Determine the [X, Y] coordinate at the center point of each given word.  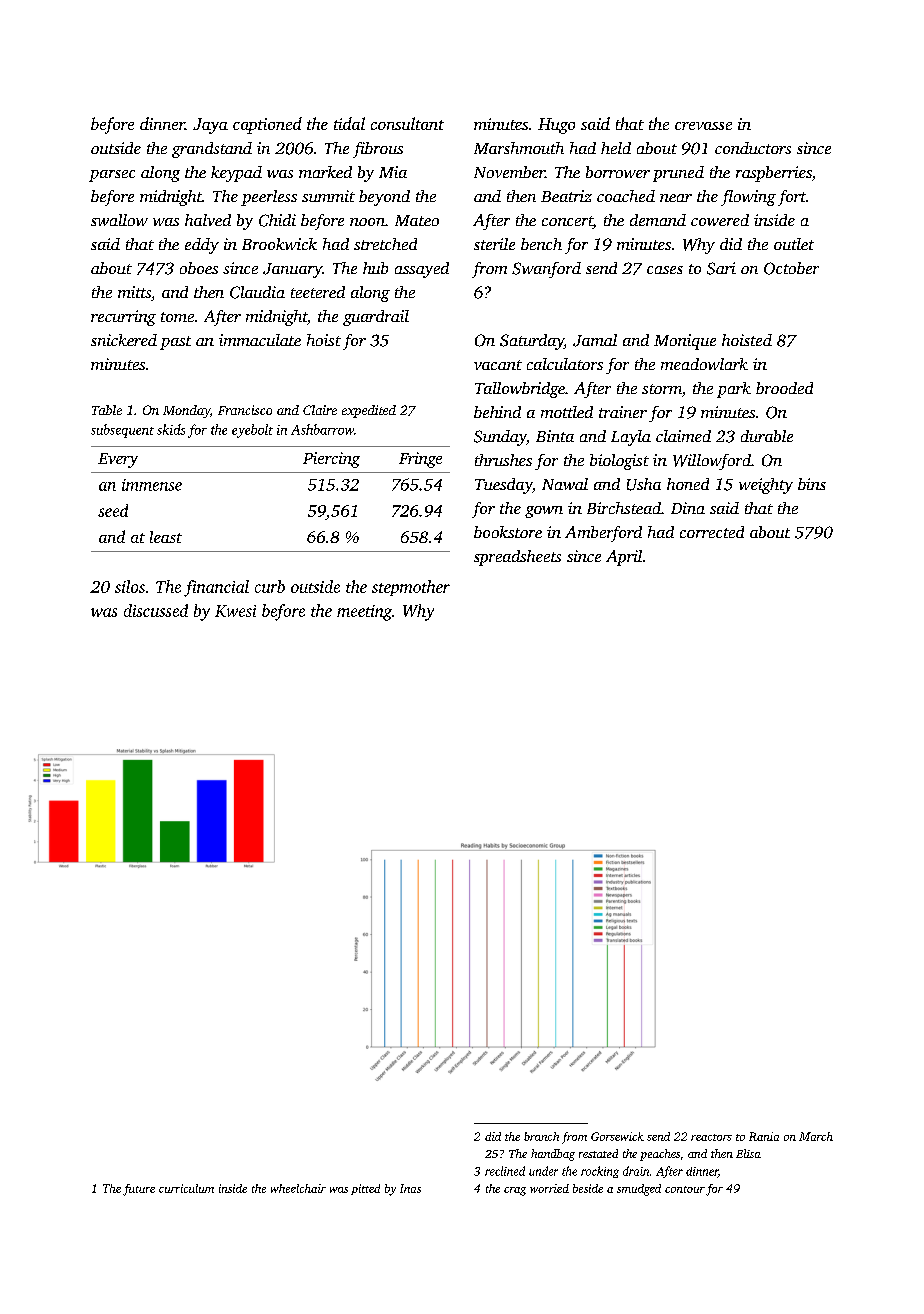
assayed [422, 270]
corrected [712, 532]
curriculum [186, 1188]
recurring [123, 318]
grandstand [212, 150]
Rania [764, 1136]
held [616, 148]
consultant [407, 123]
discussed [156, 610]
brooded [784, 388]
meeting [364, 613]
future [139, 1190]
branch [541, 1136]
